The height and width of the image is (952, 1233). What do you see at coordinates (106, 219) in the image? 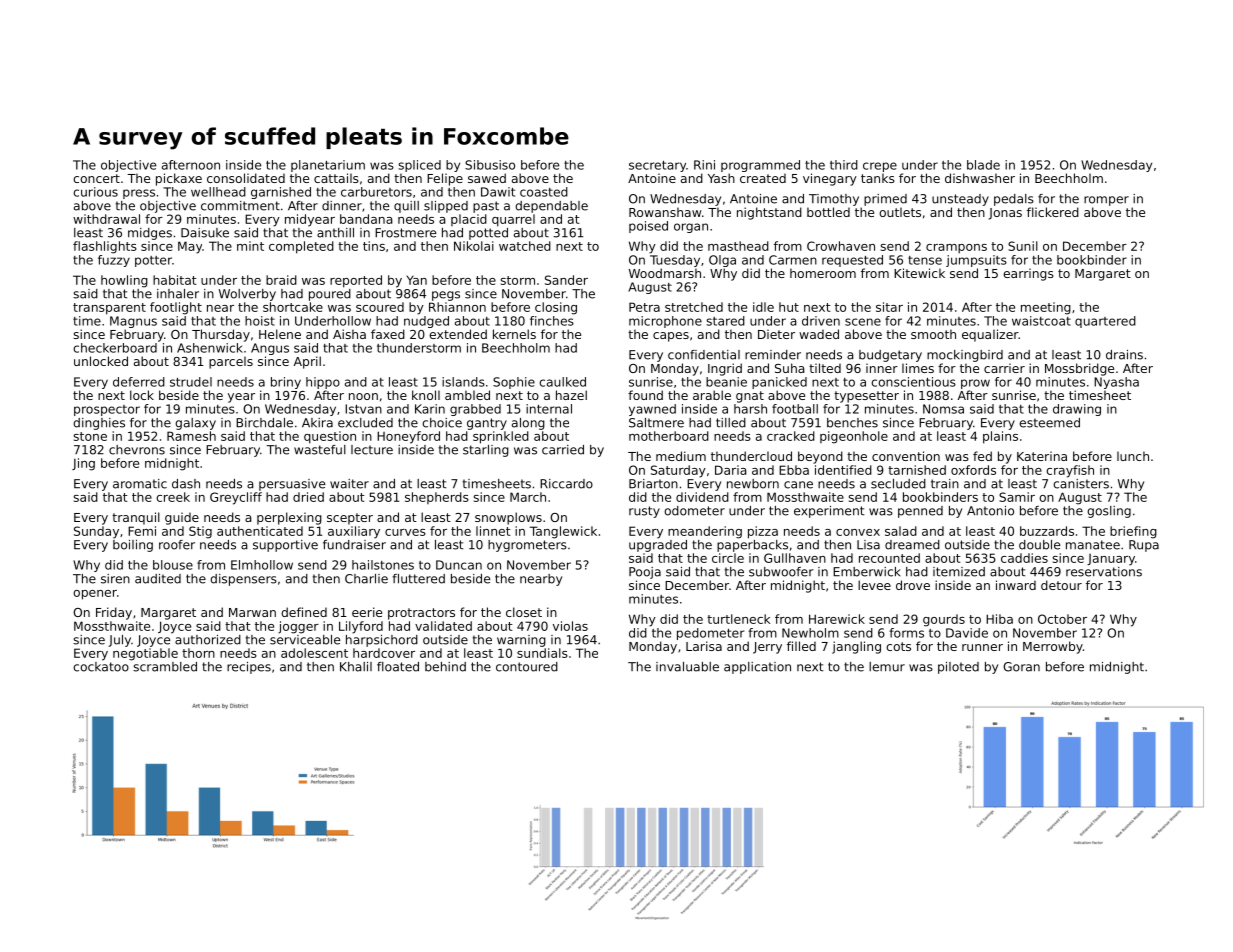
I see `withdrawal` at bounding box center [106, 219].
